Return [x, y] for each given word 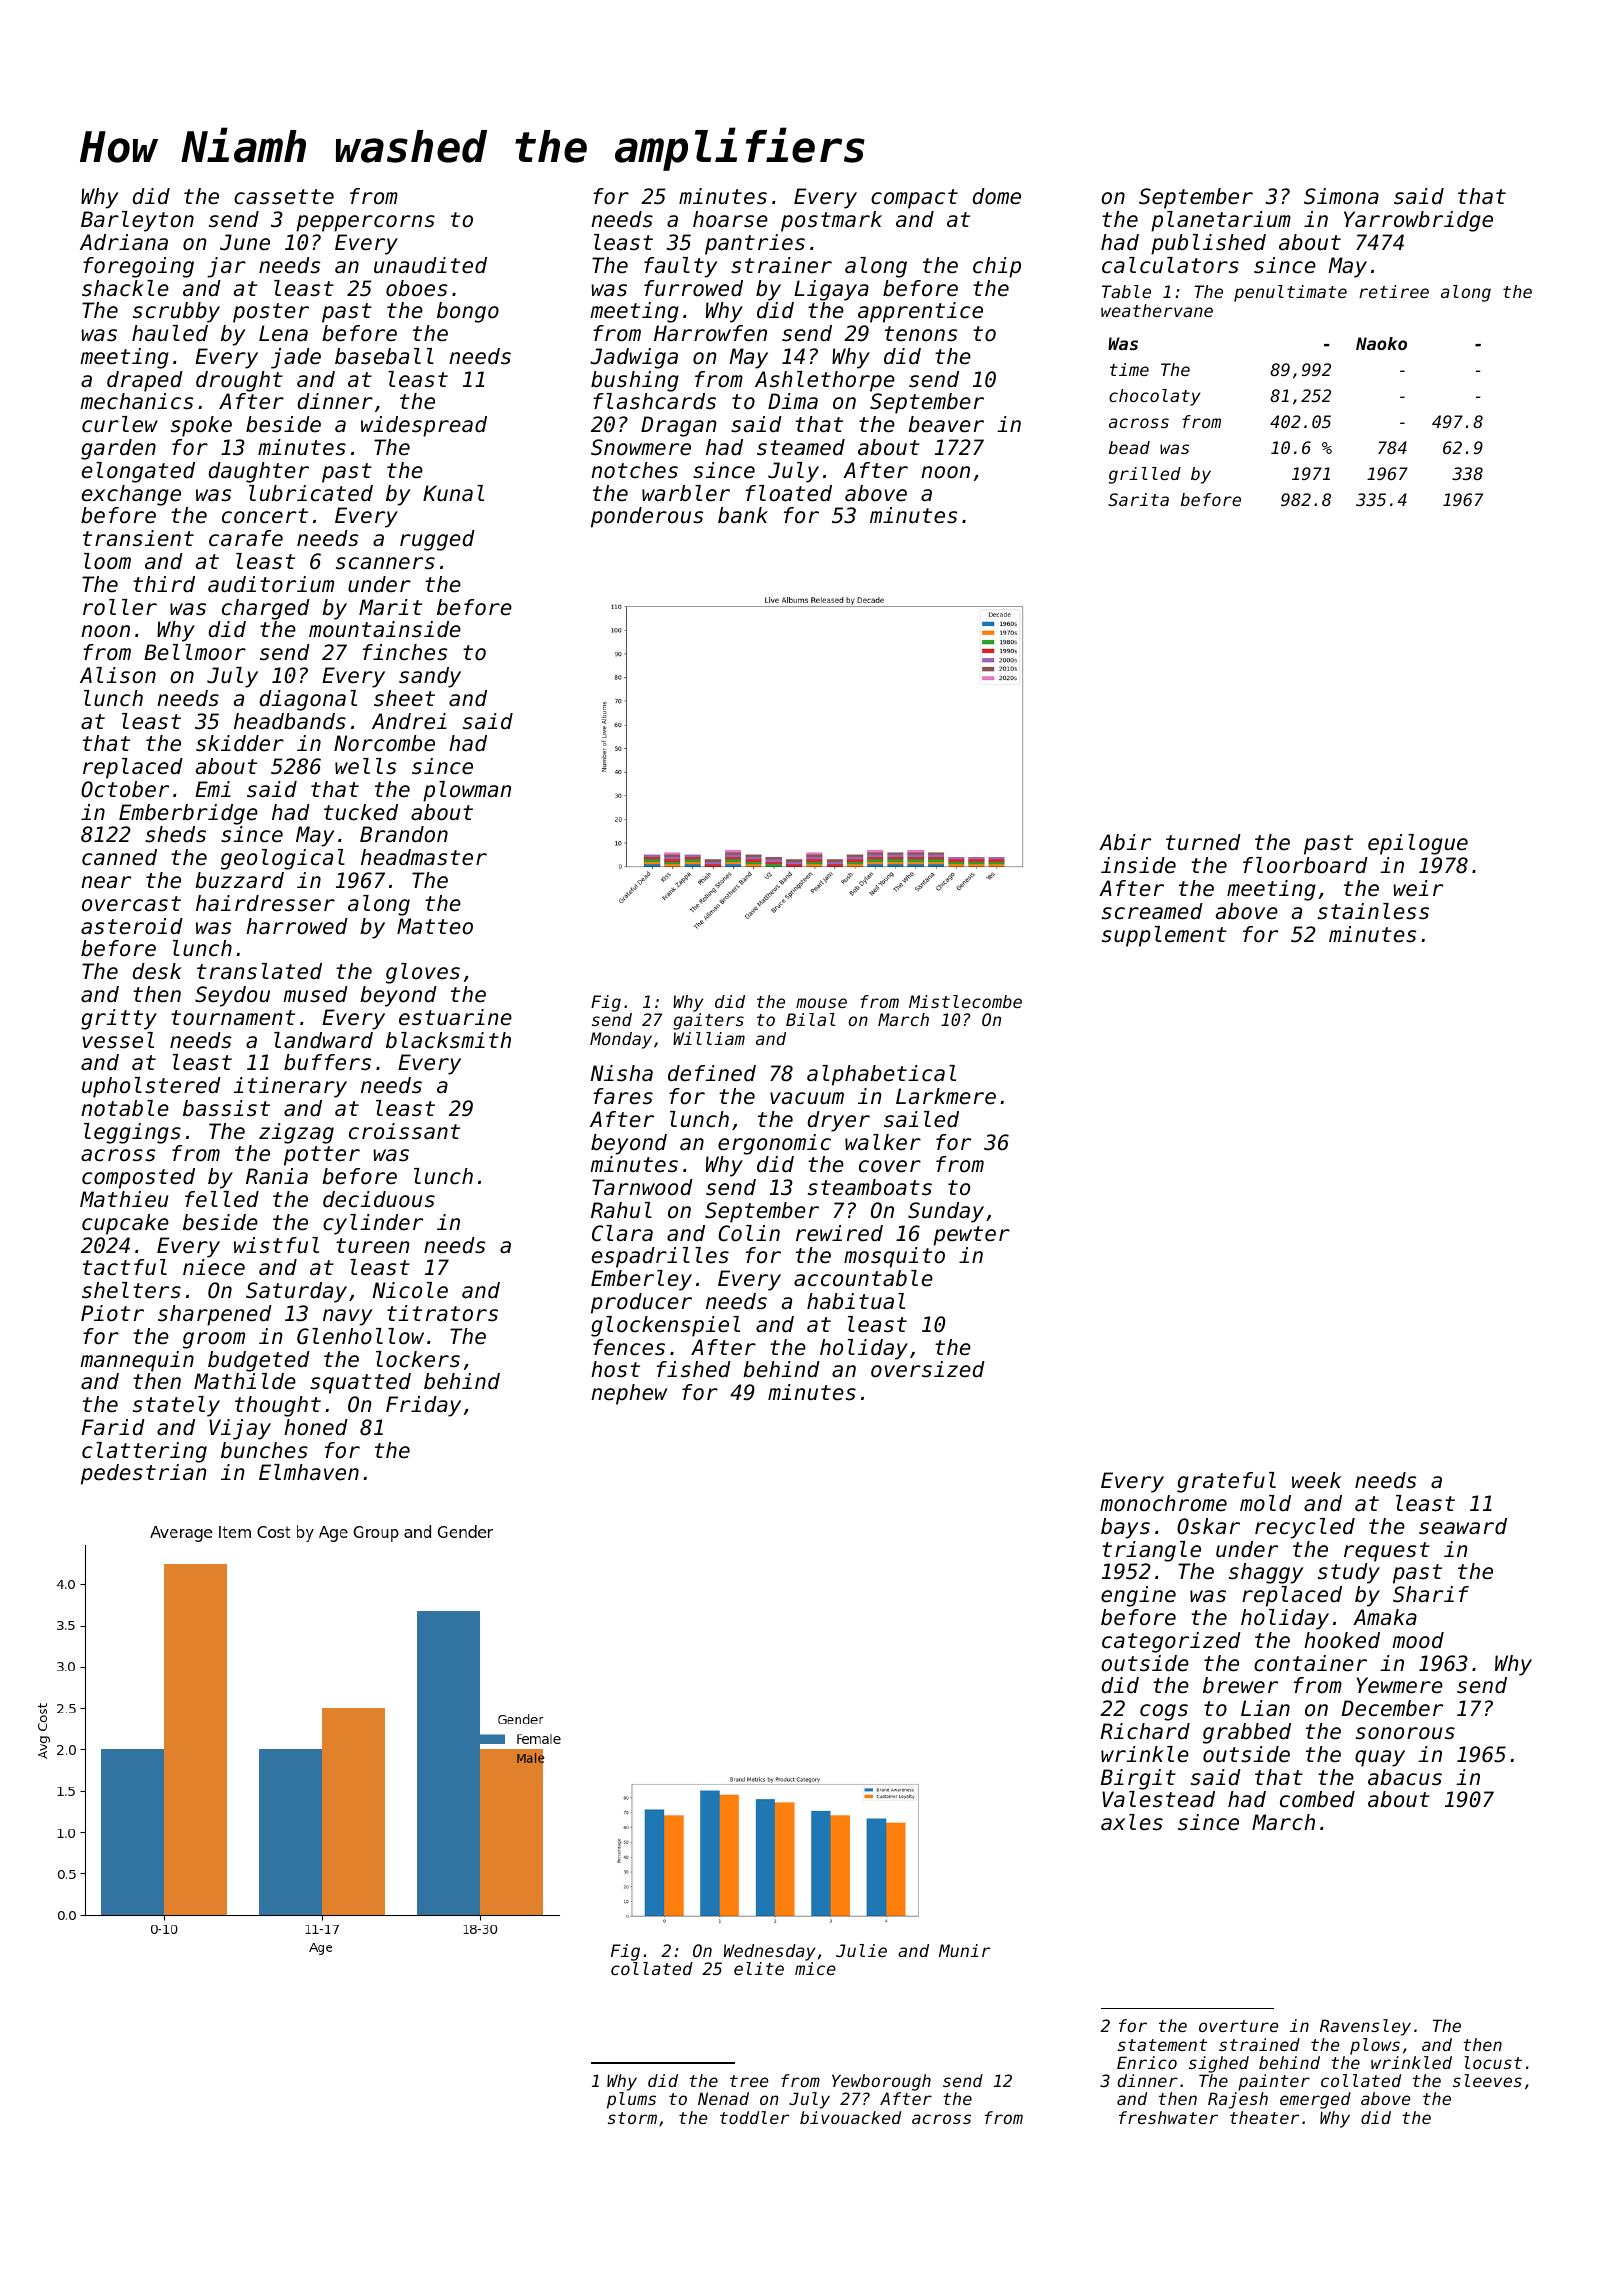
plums [631, 2100]
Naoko [1381, 343]
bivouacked [850, 2117]
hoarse [730, 219]
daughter [259, 472]
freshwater [1168, 2117]
